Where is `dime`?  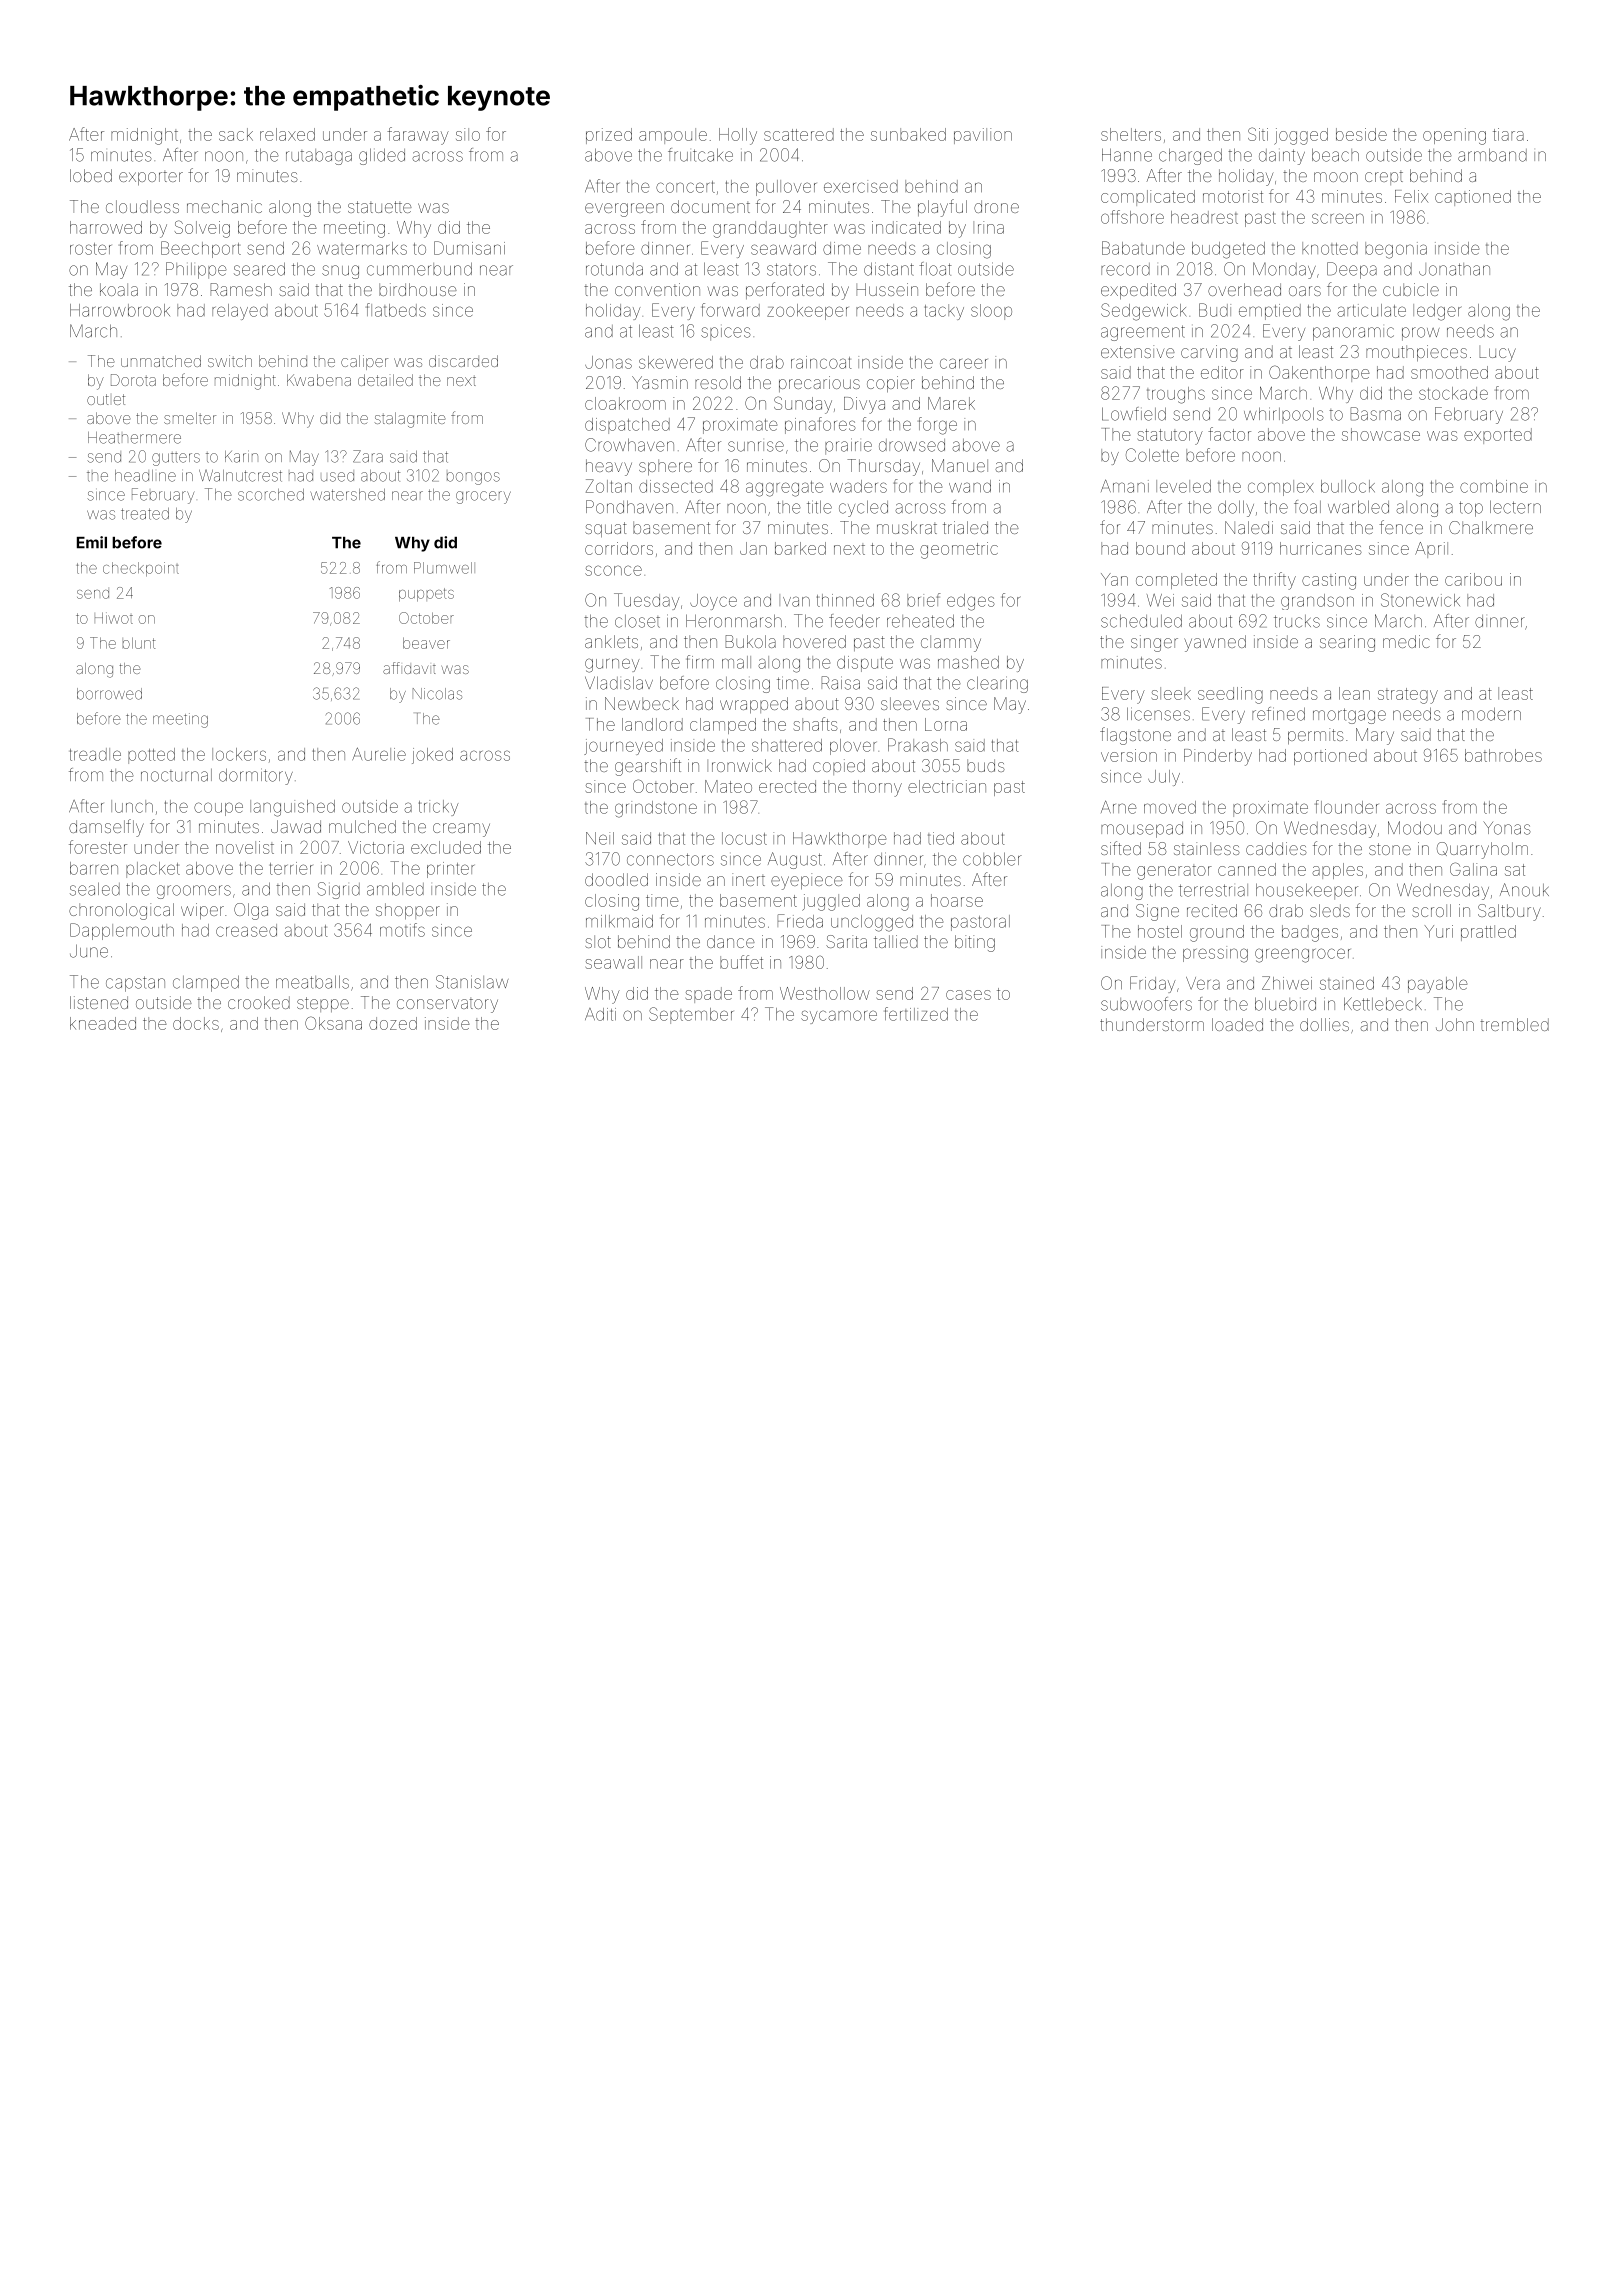 dime is located at coordinates (842, 248).
